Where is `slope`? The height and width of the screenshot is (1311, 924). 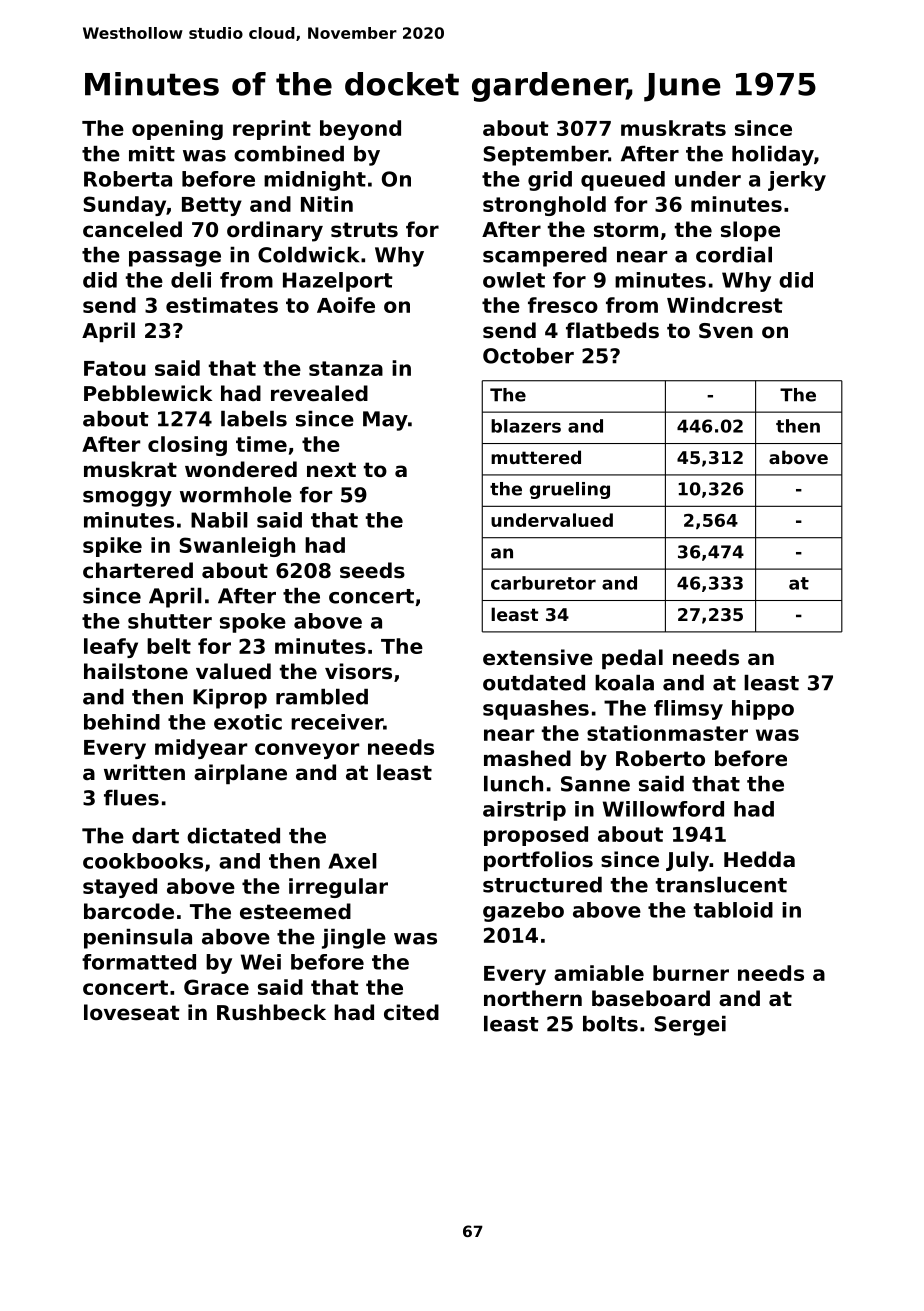
slope is located at coordinates (750, 231).
